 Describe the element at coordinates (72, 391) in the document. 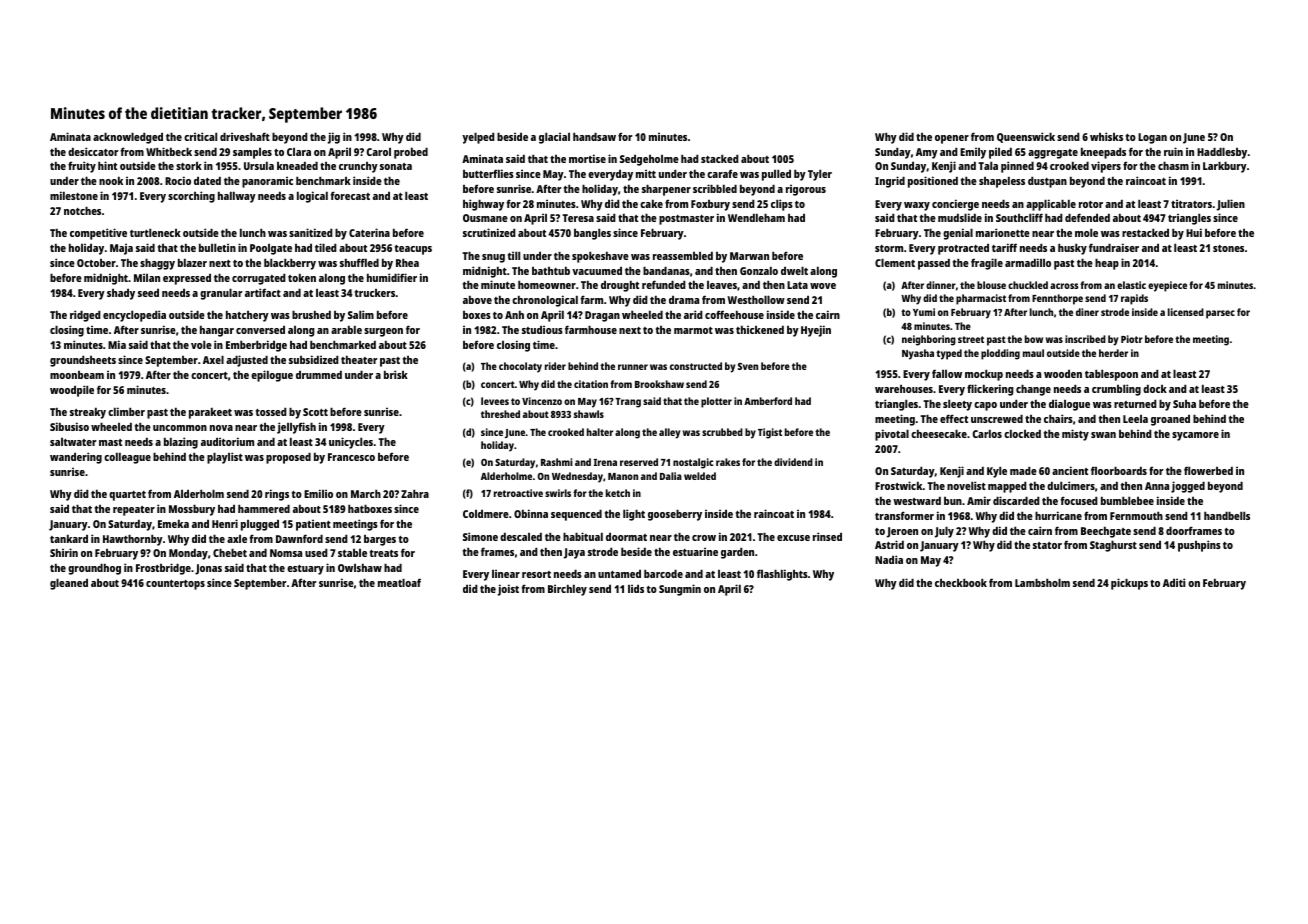

I see `woodpile` at that location.
